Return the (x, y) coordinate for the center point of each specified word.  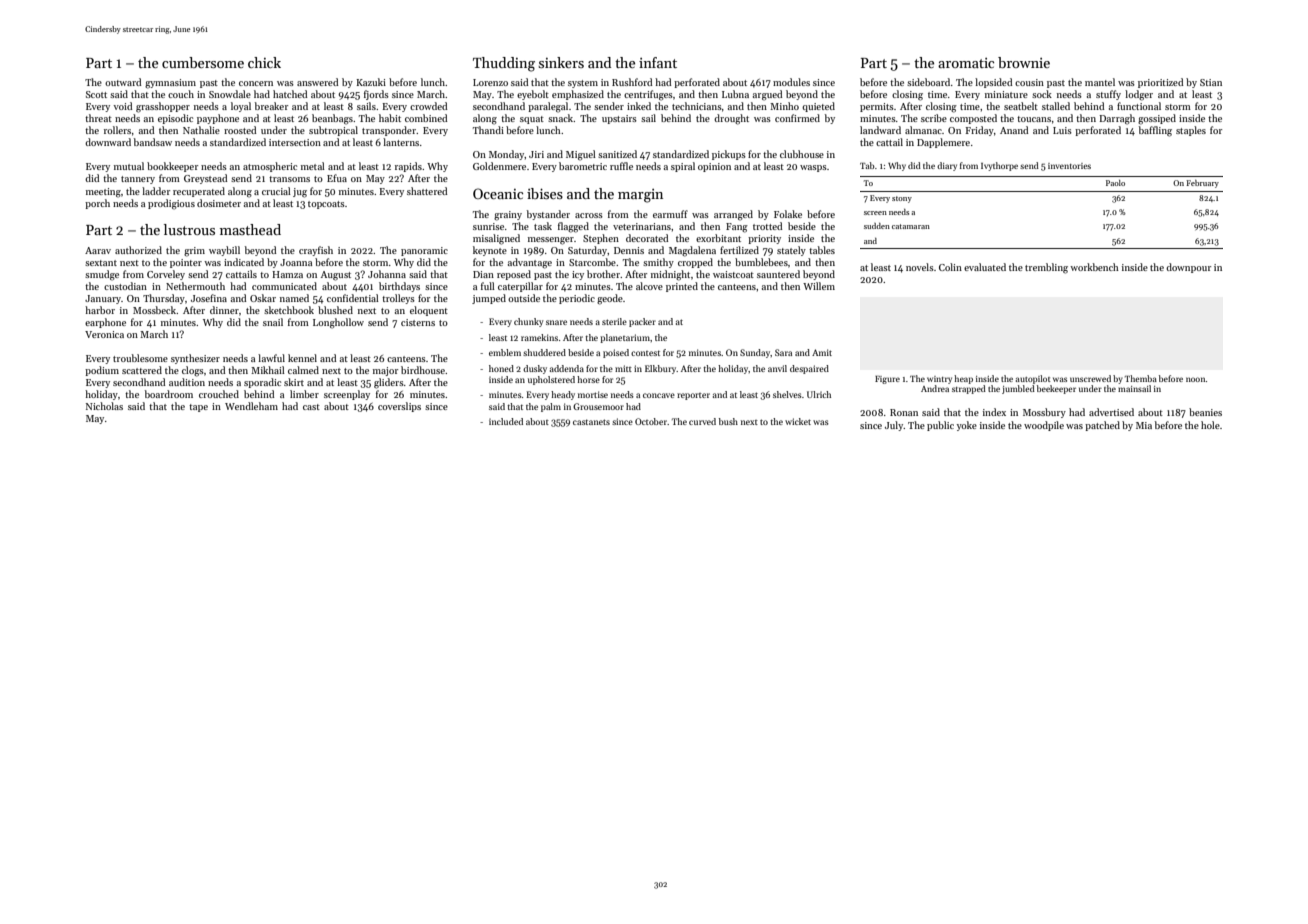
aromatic (966, 63)
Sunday (755, 353)
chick (264, 62)
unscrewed (1090, 378)
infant (658, 62)
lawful (271, 358)
